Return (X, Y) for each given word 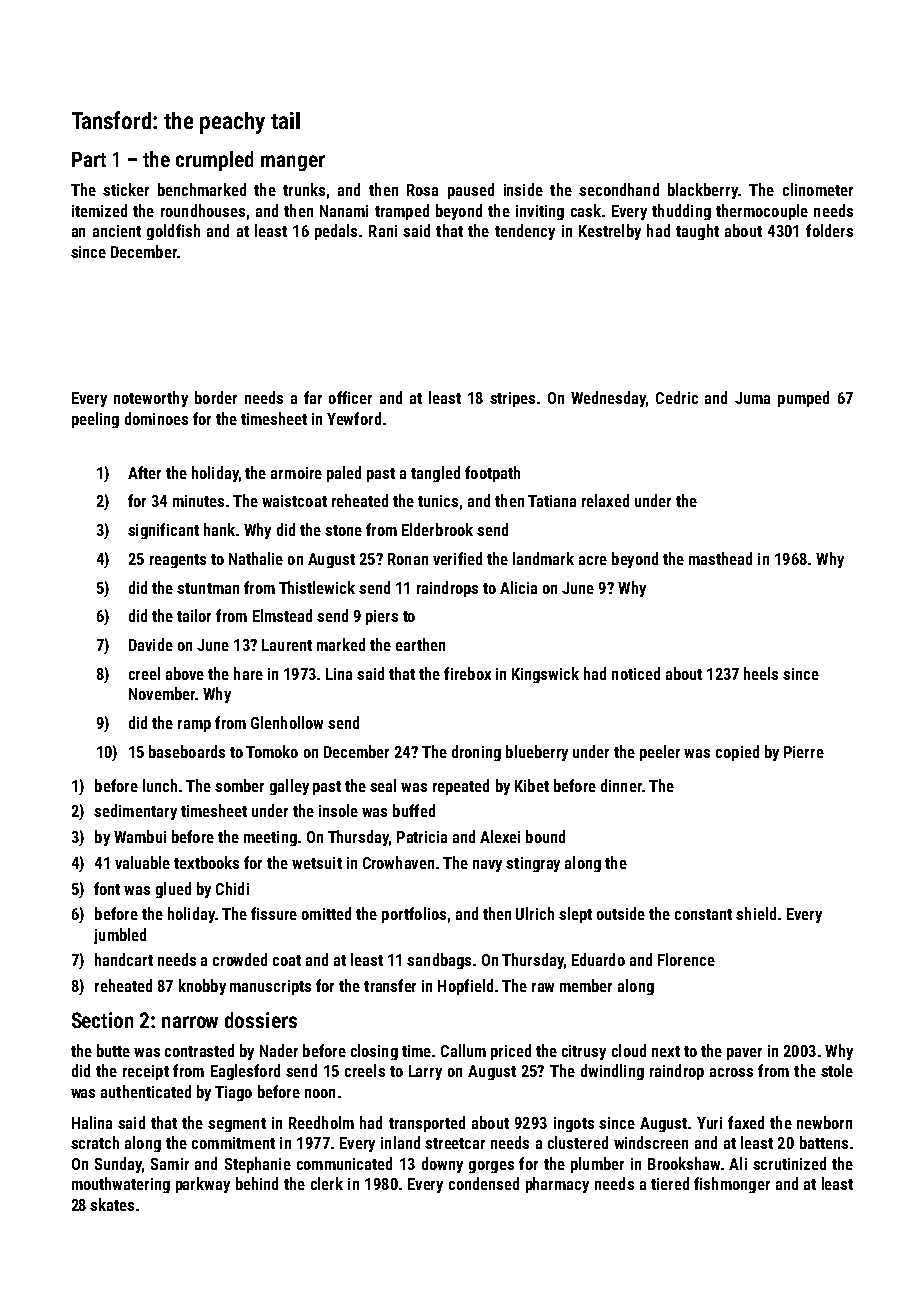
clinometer (818, 189)
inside (523, 189)
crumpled (214, 161)
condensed (484, 1183)
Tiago (233, 1093)
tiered (670, 1183)
